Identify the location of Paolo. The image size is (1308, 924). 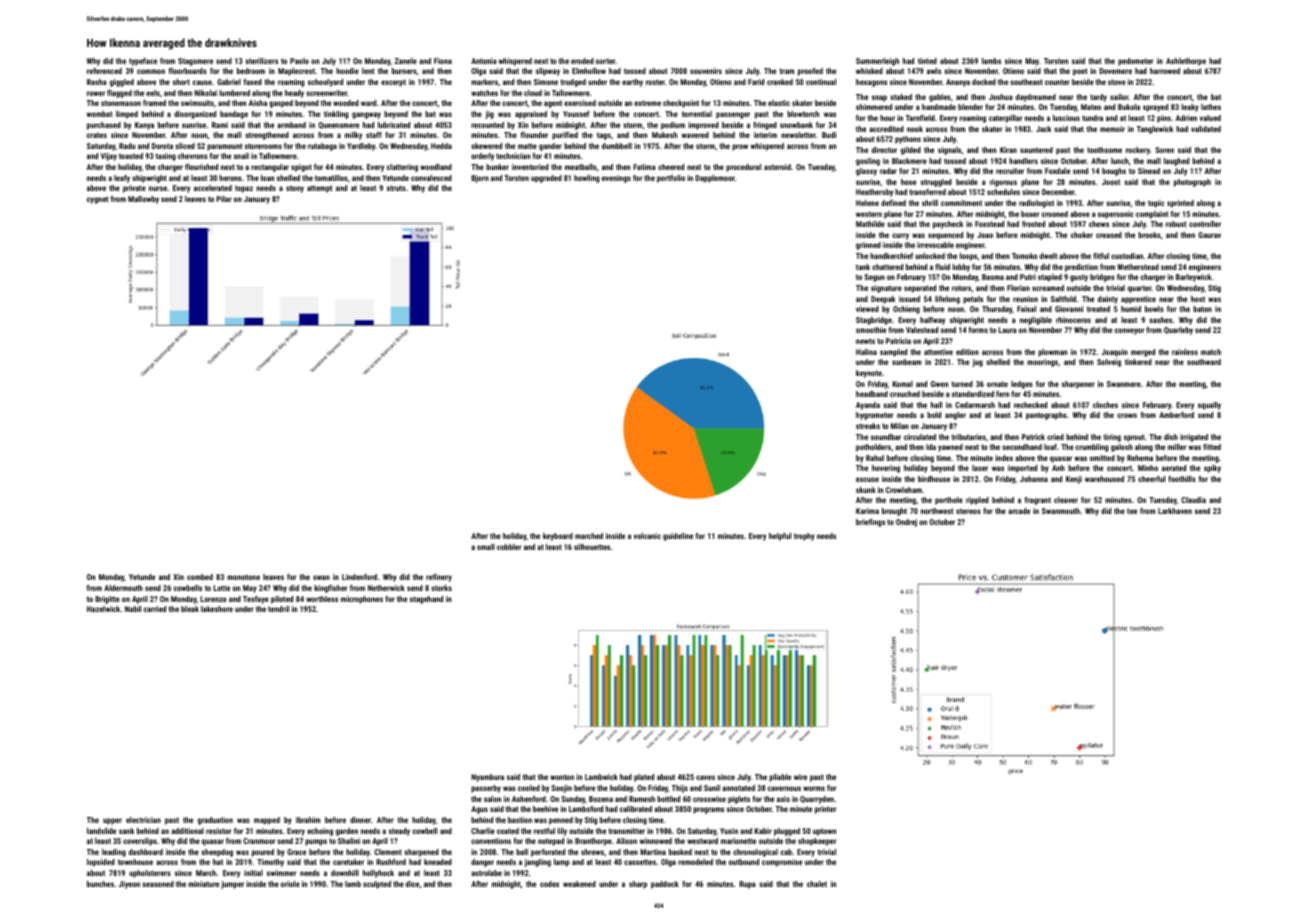
(299, 61).
